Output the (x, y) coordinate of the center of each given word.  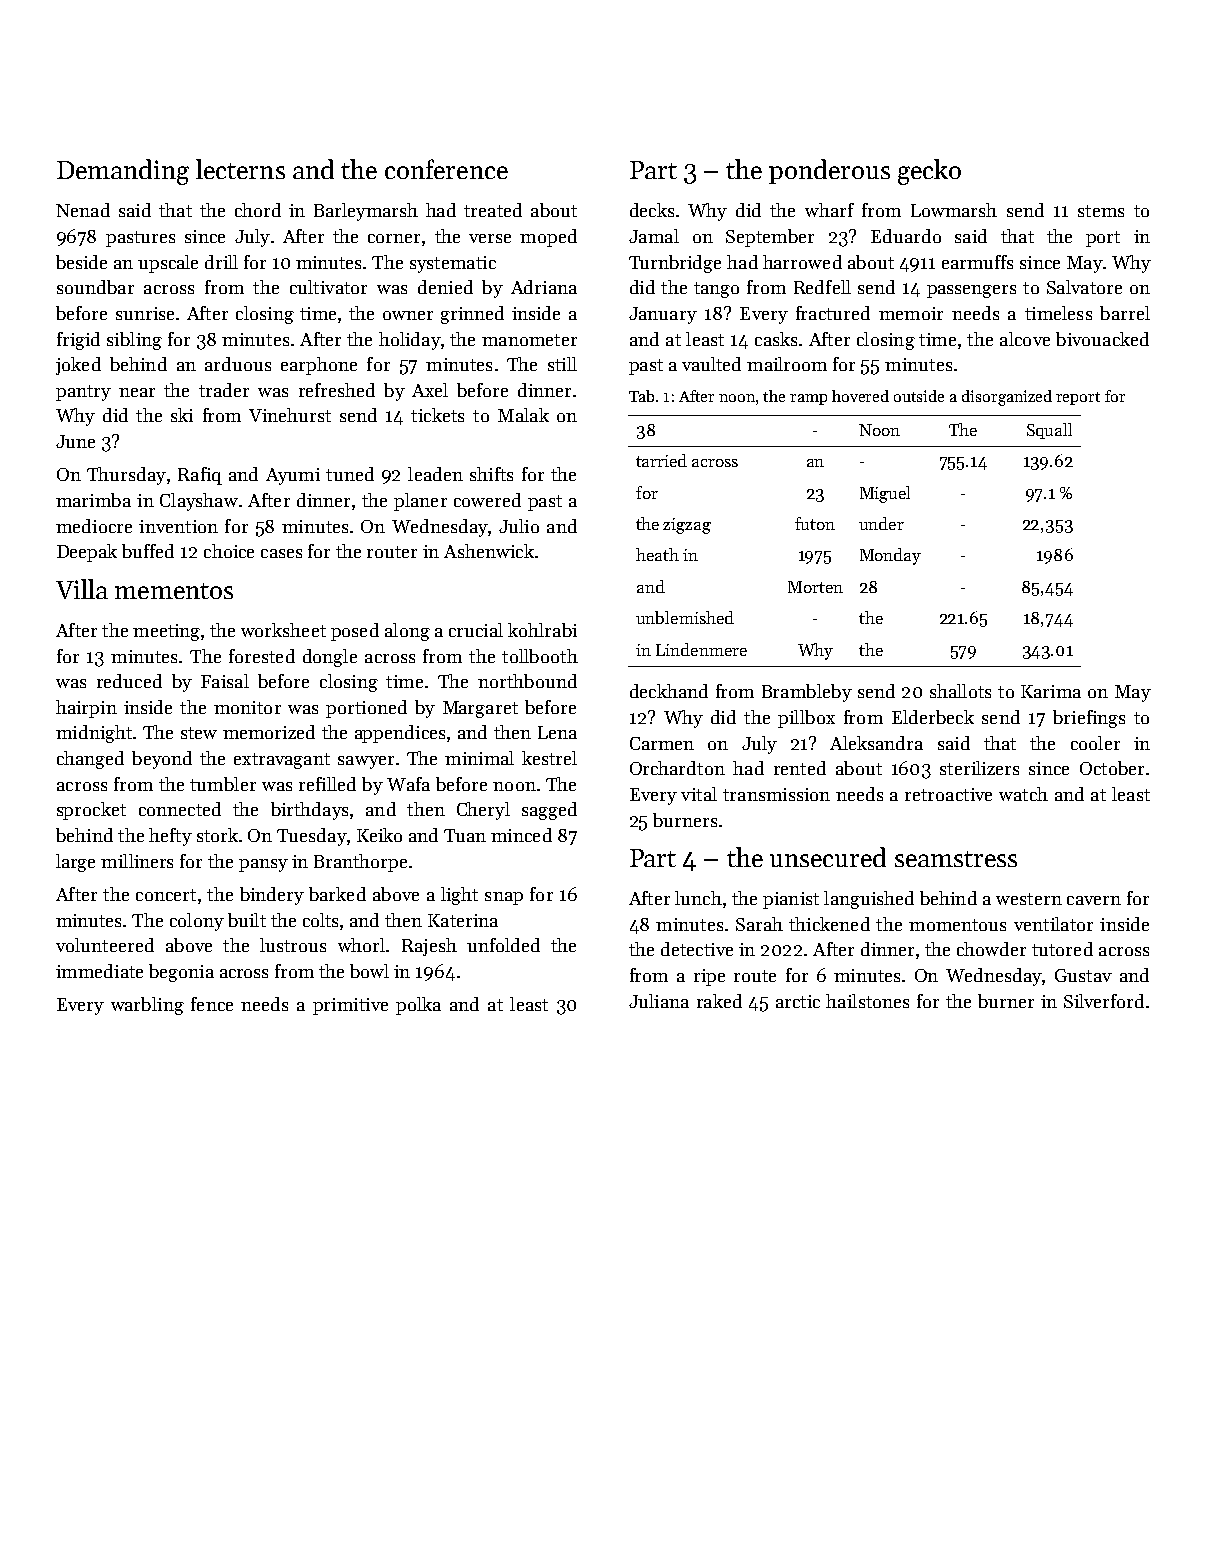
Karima (1051, 691)
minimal (479, 758)
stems (1101, 211)
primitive (350, 1006)
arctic (798, 1001)
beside (81, 262)
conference (446, 169)
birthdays (309, 811)
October (1112, 768)
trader (224, 390)
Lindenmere (701, 649)
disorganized (1007, 398)
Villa (82, 589)
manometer (529, 340)
